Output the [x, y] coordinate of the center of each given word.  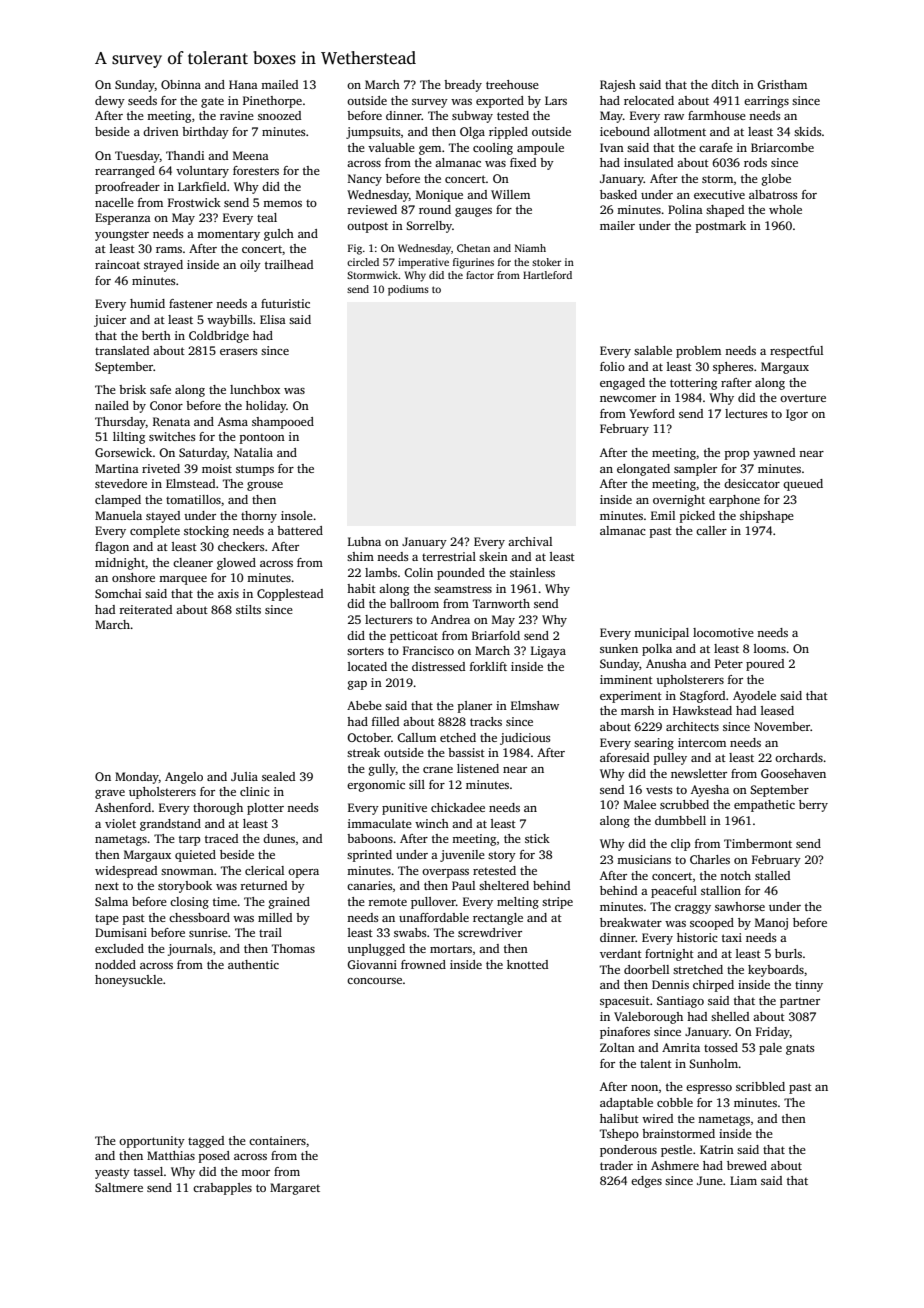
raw [674, 117]
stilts [248, 609]
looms [770, 648]
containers [277, 1140]
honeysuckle [129, 981]
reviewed [372, 209]
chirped [713, 986]
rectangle [498, 919]
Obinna [181, 84]
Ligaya [548, 652]
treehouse [512, 84]
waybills [229, 321]
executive [719, 194]
